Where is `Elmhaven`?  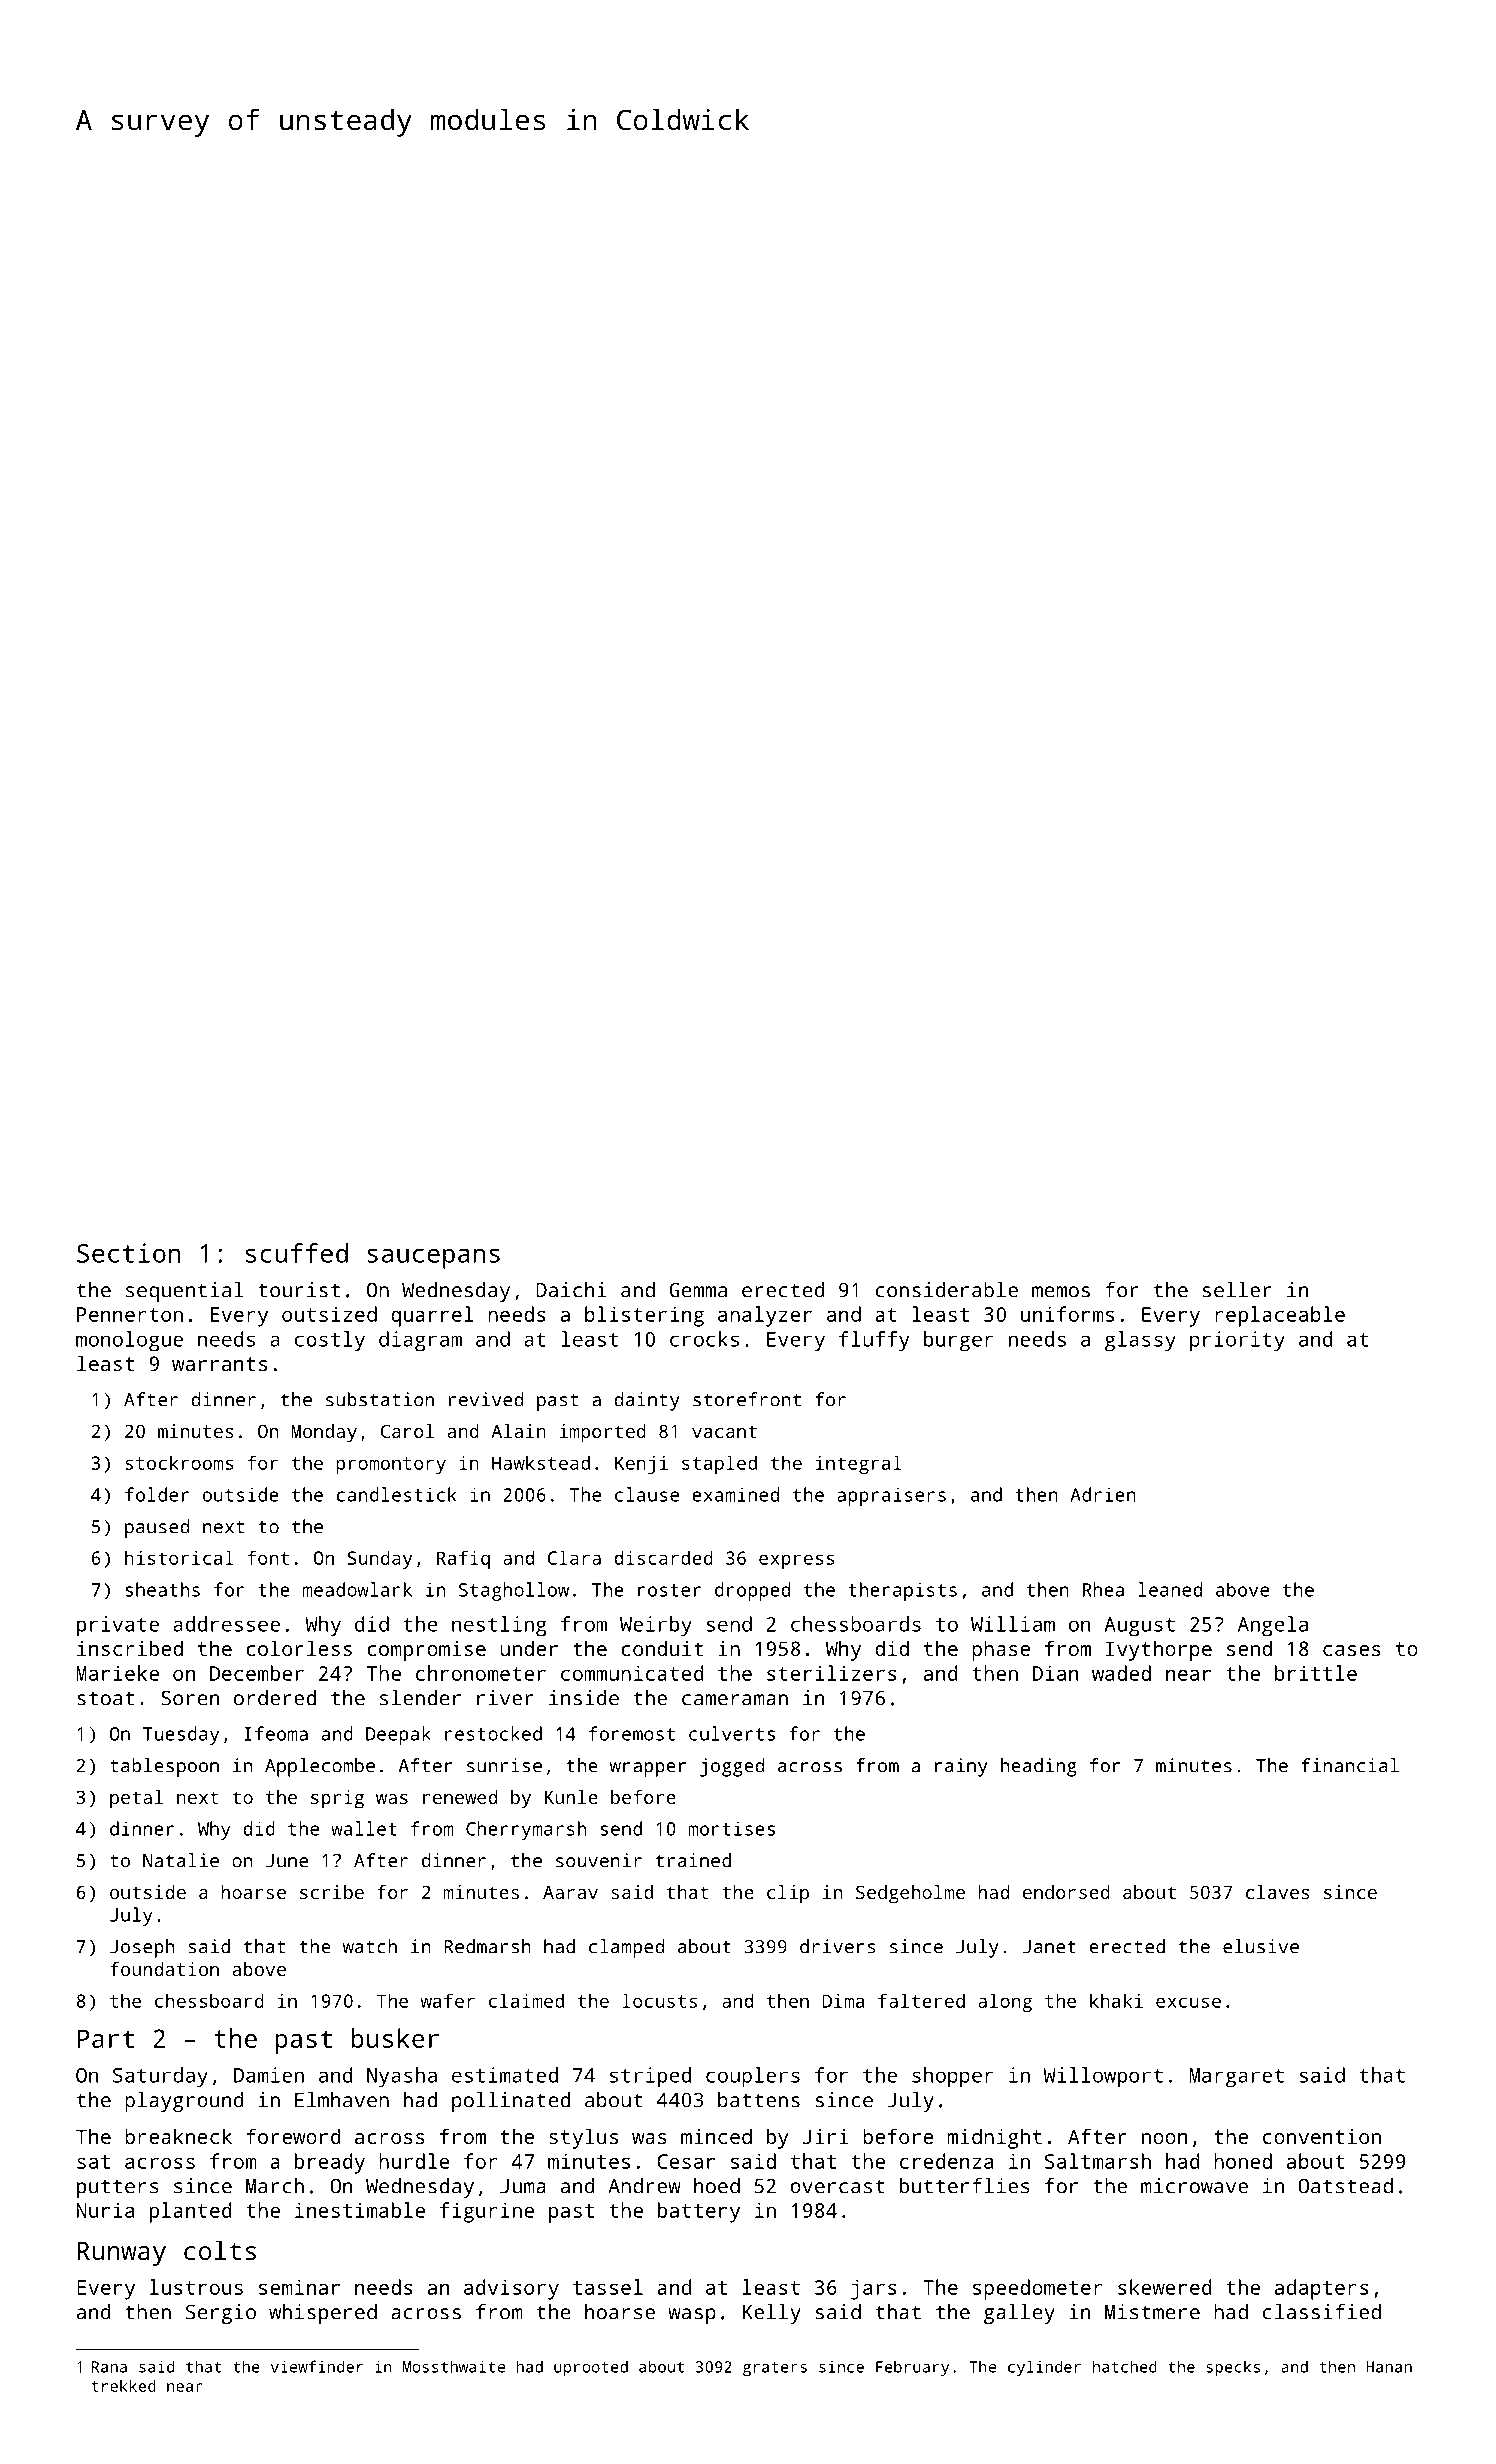 Elmhaven is located at coordinates (342, 2100).
